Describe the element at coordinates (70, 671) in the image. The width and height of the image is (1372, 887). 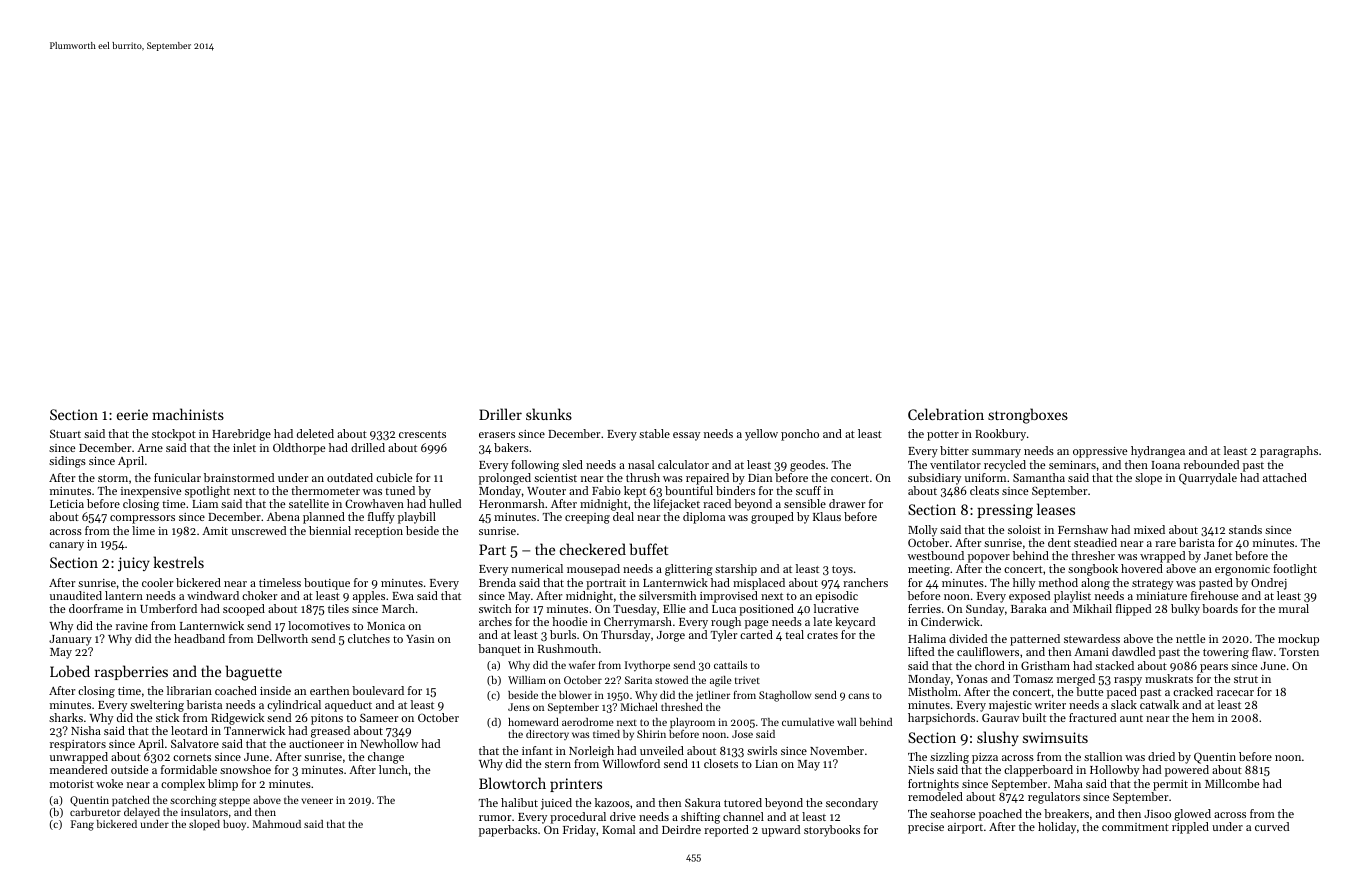
I see `Lobed` at that location.
